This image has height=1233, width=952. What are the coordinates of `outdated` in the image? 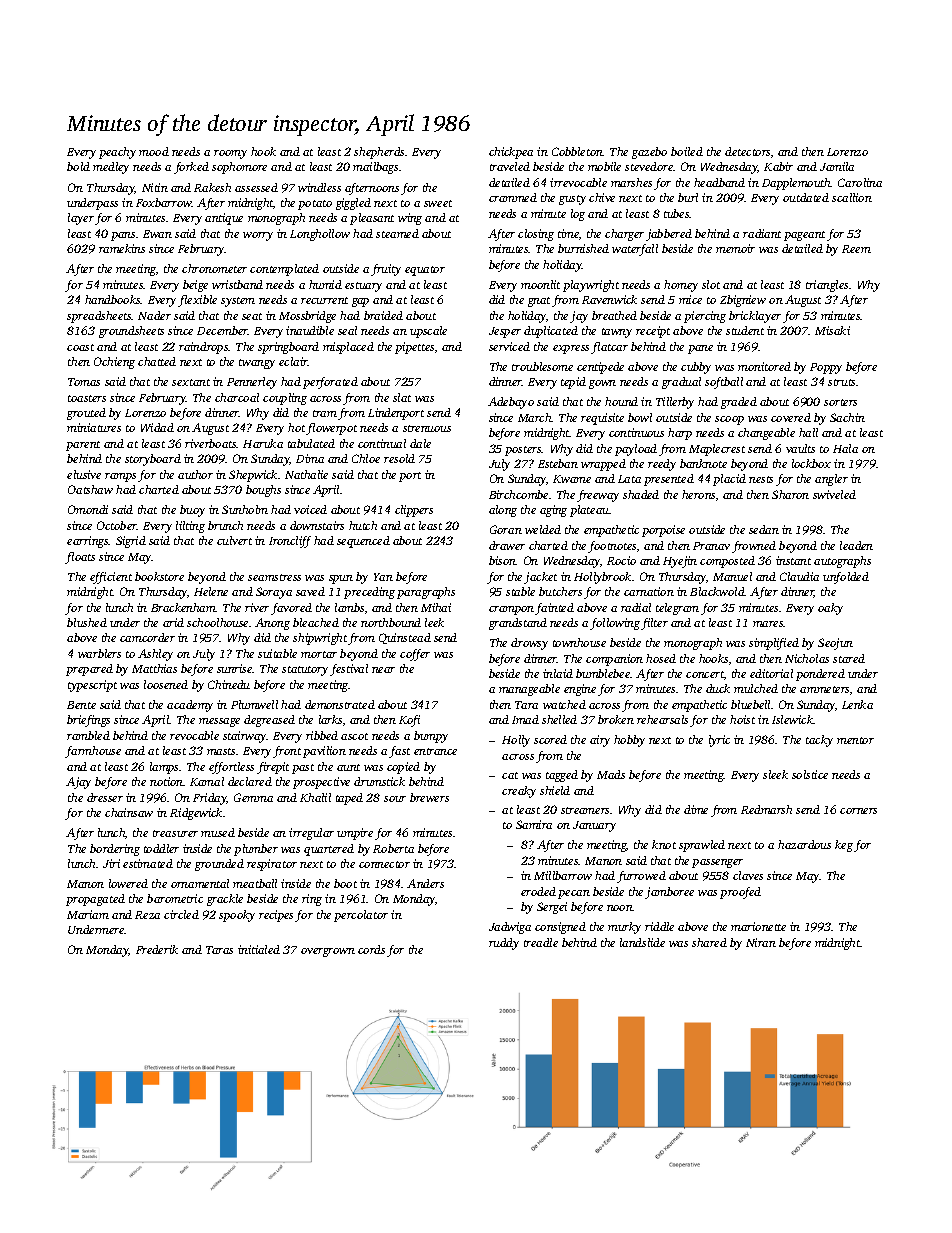 It's located at (806, 197).
